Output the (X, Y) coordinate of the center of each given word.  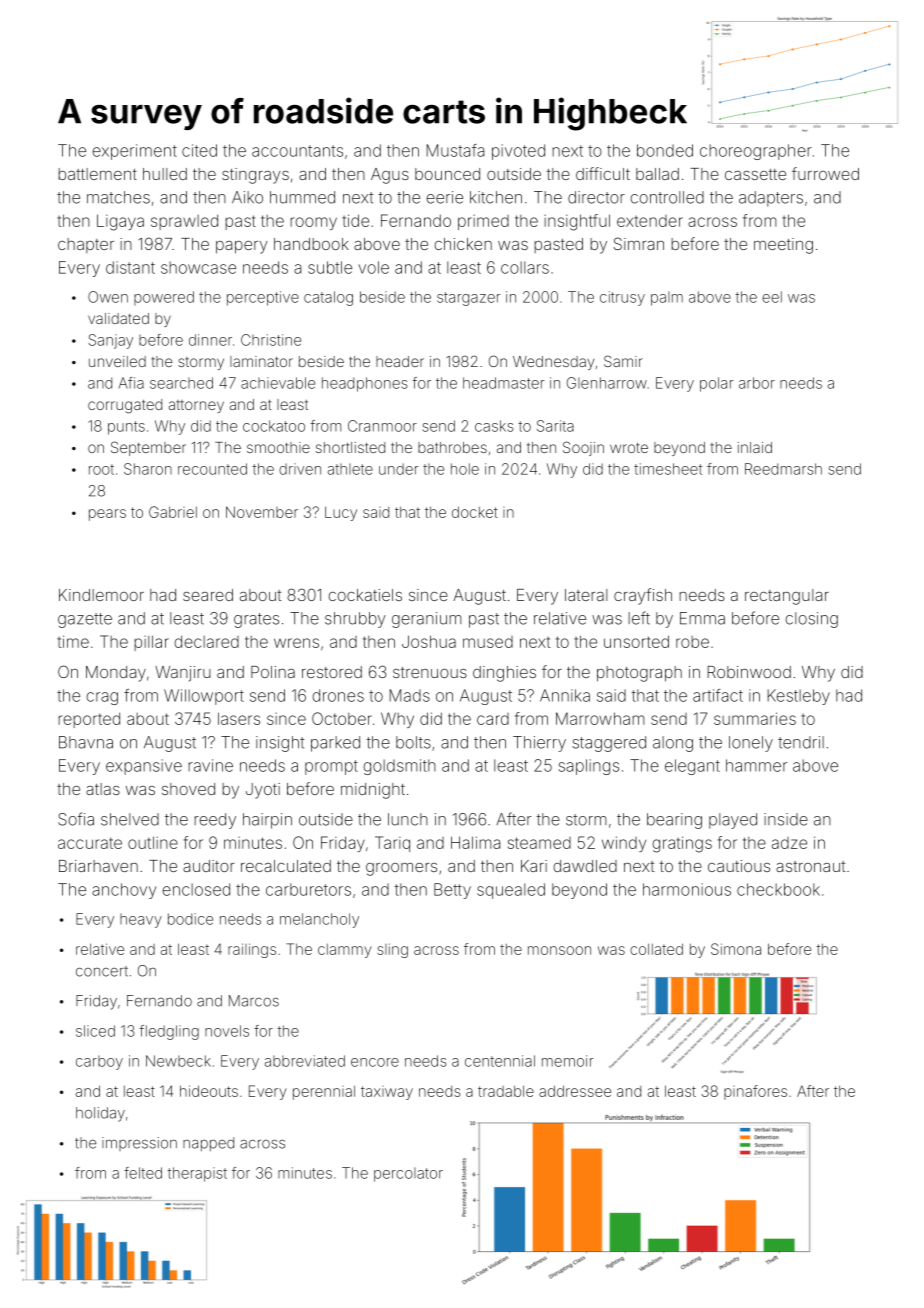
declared (206, 641)
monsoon (559, 950)
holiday (100, 1114)
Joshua (429, 641)
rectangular (787, 597)
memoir (567, 1061)
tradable (506, 1091)
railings (252, 950)
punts (126, 428)
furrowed (825, 173)
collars (525, 267)
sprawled (184, 222)
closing (811, 620)
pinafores (755, 1092)
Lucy (341, 513)
